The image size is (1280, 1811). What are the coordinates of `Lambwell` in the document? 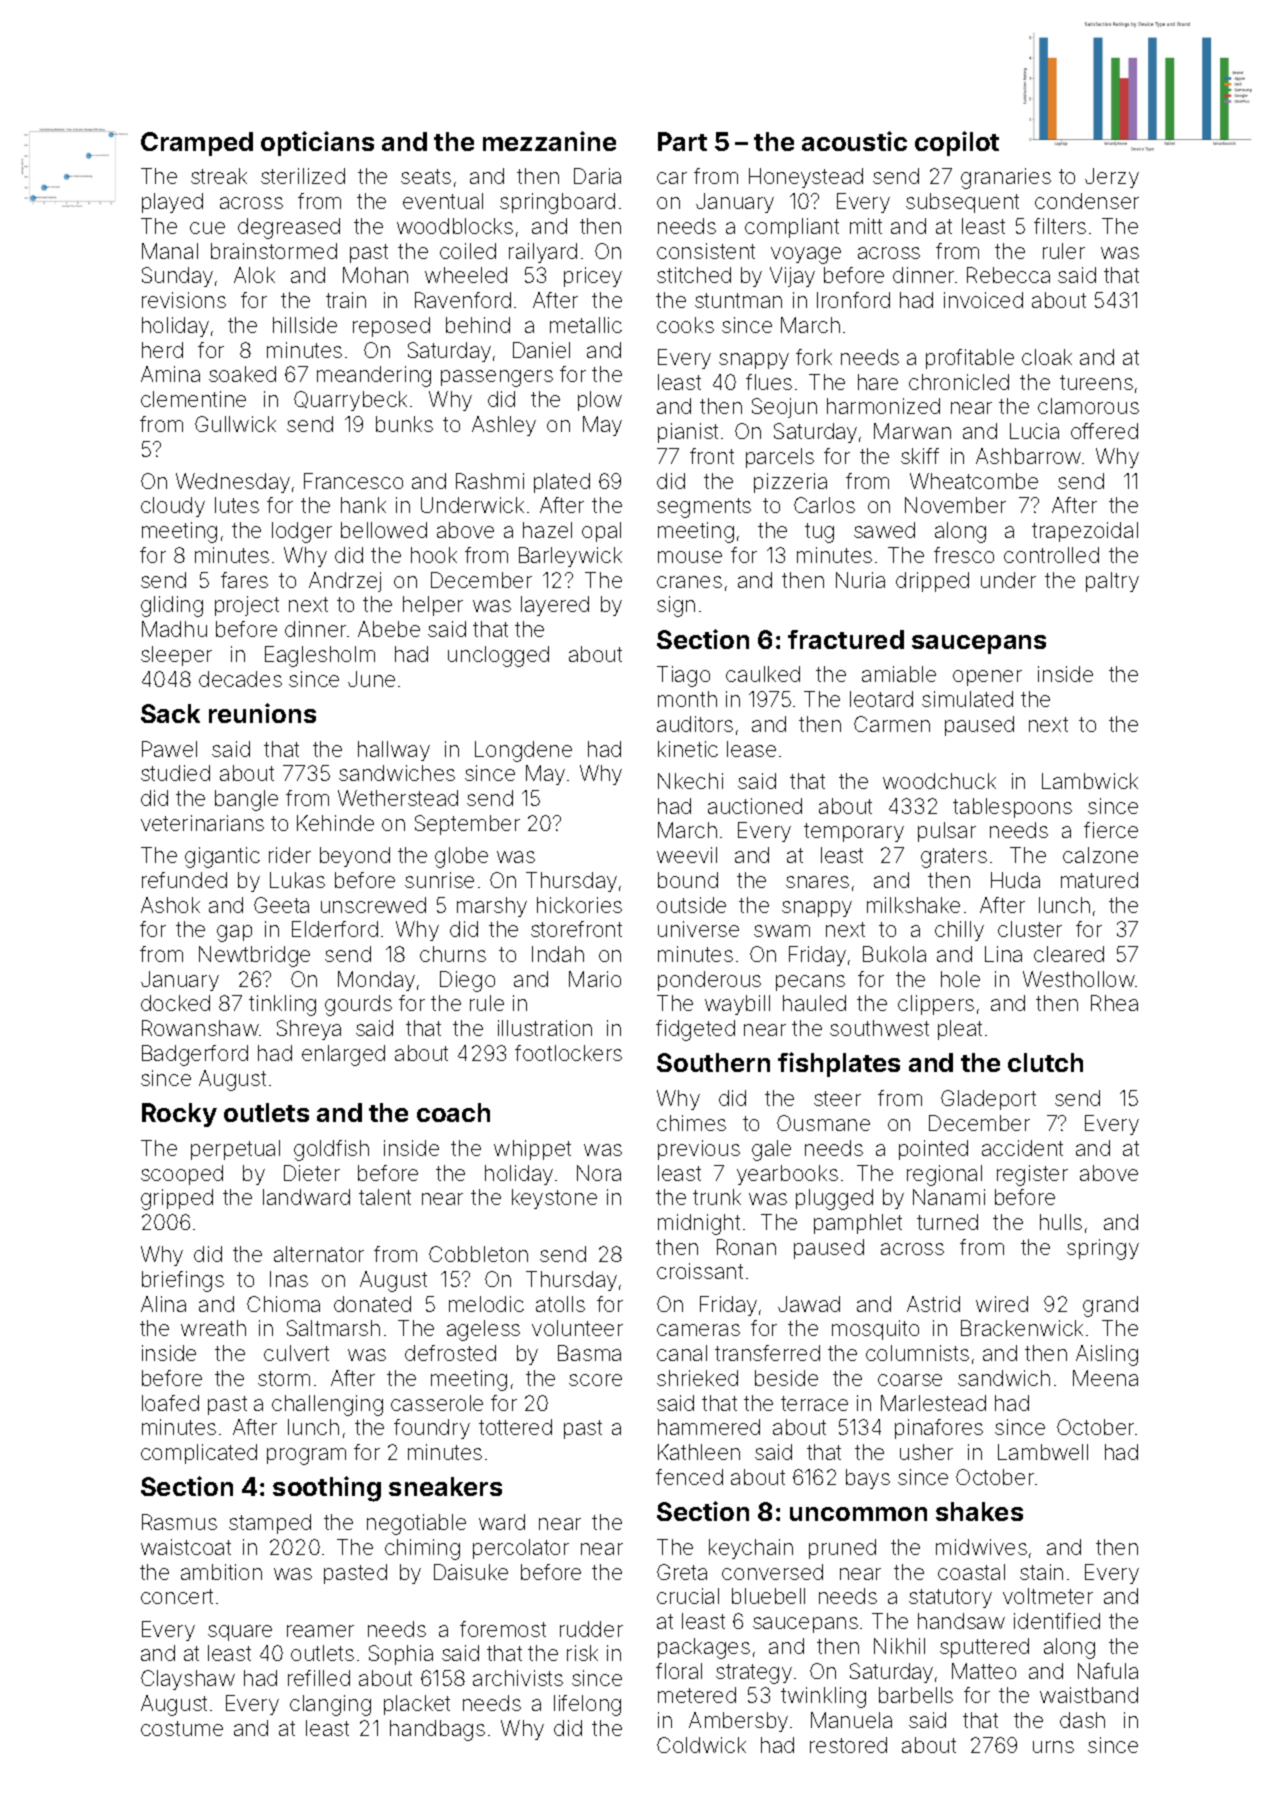 It's located at (1043, 1452).
